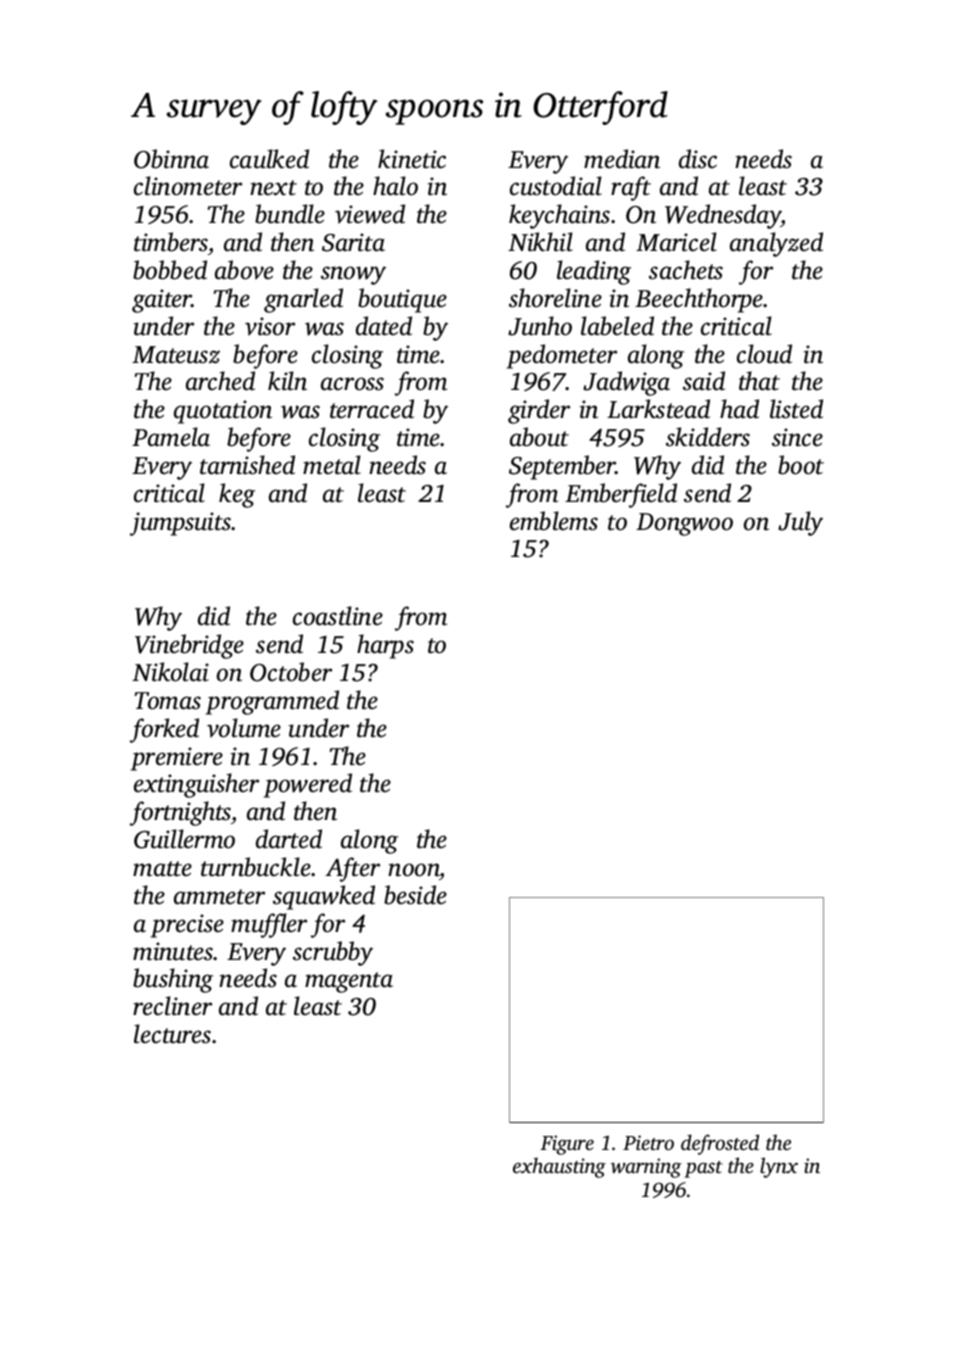  What do you see at coordinates (414, 870) in the screenshot?
I see `noon` at bounding box center [414, 870].
